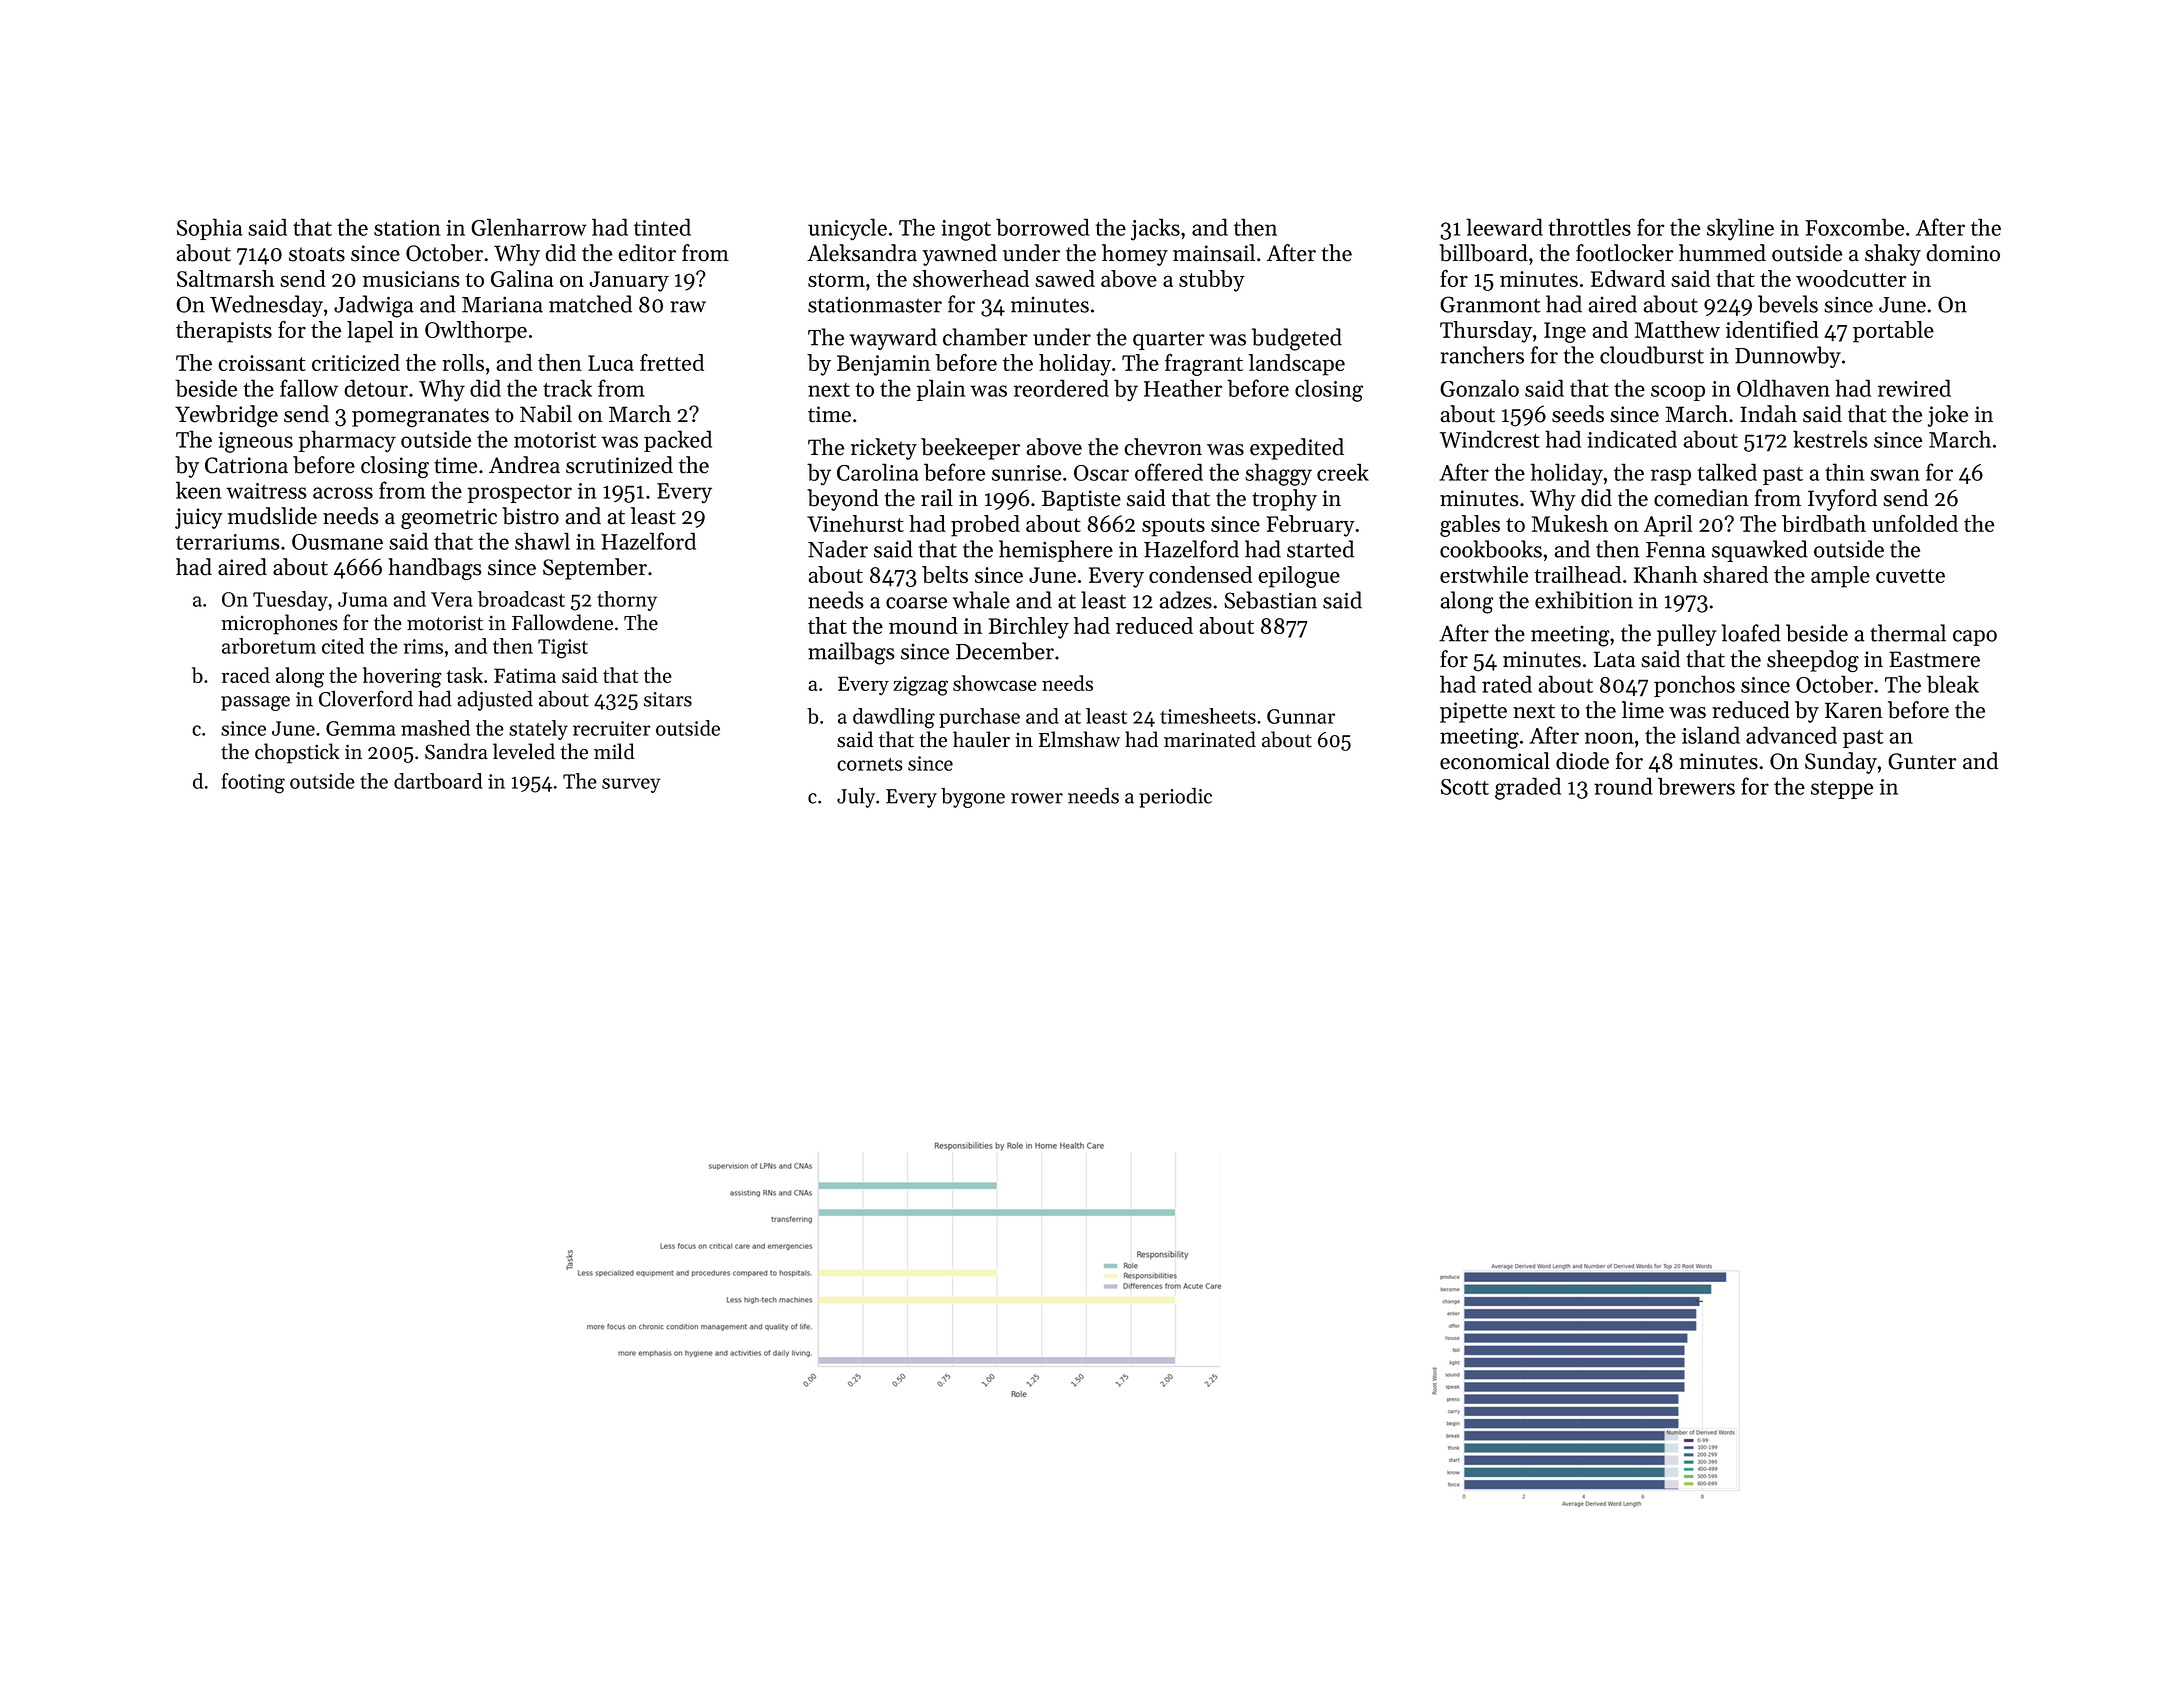 The width and height of the screenshot is (2178, 1683). I want to click on microphones, so click(279, 624).
